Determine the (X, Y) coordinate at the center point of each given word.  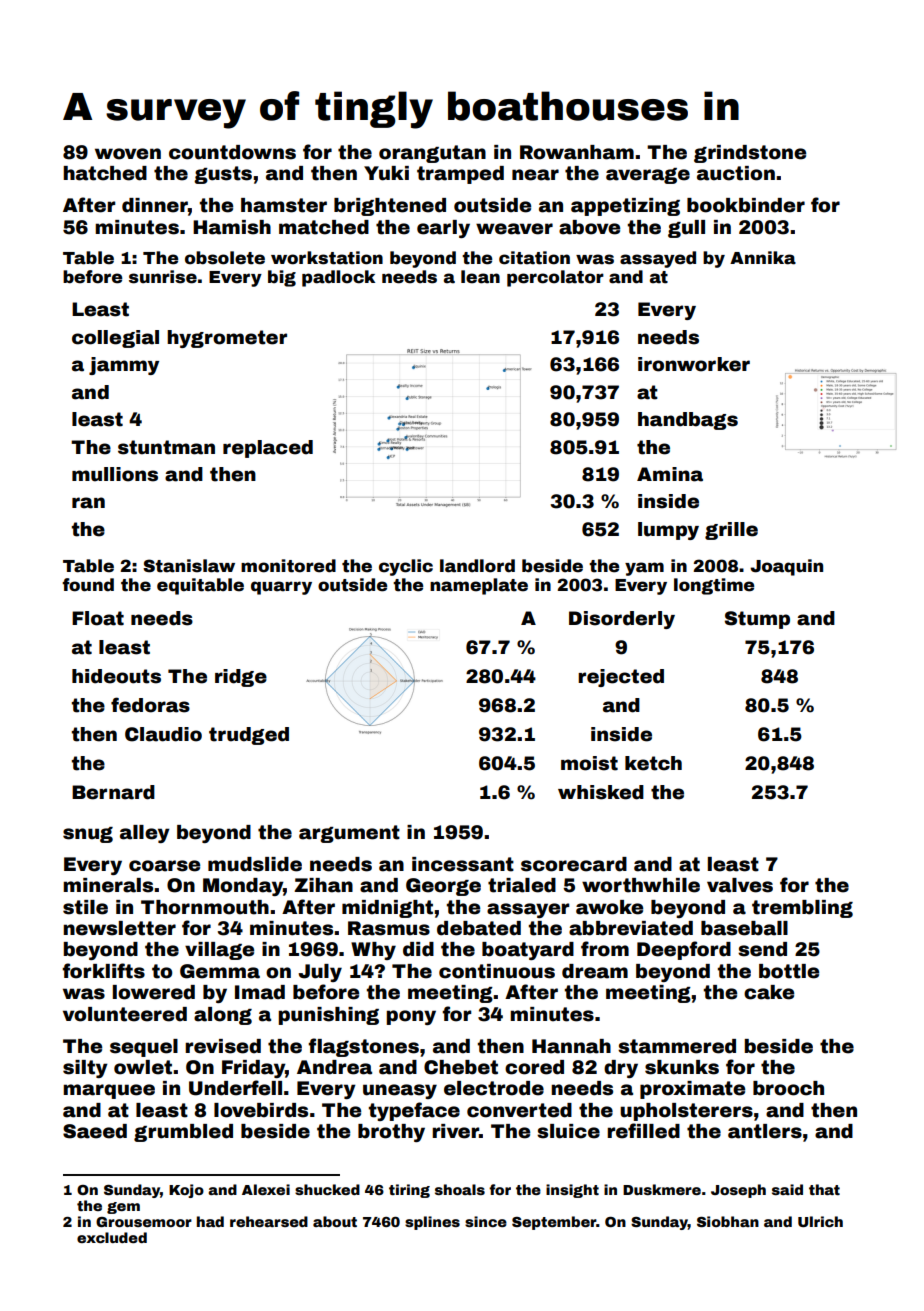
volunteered (125, 1014)
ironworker (694, 364)
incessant (463, 864)
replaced (268, 449)
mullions (115, 474)
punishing (328, 1016)
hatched (105, 173)
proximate (692, 1090)
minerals (108, 885)
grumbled (183, 1133)
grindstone (750, 154)
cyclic (406, 567)
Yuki (386, 173)
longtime (714, 586)
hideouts (116, 676)
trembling (802, 909)
